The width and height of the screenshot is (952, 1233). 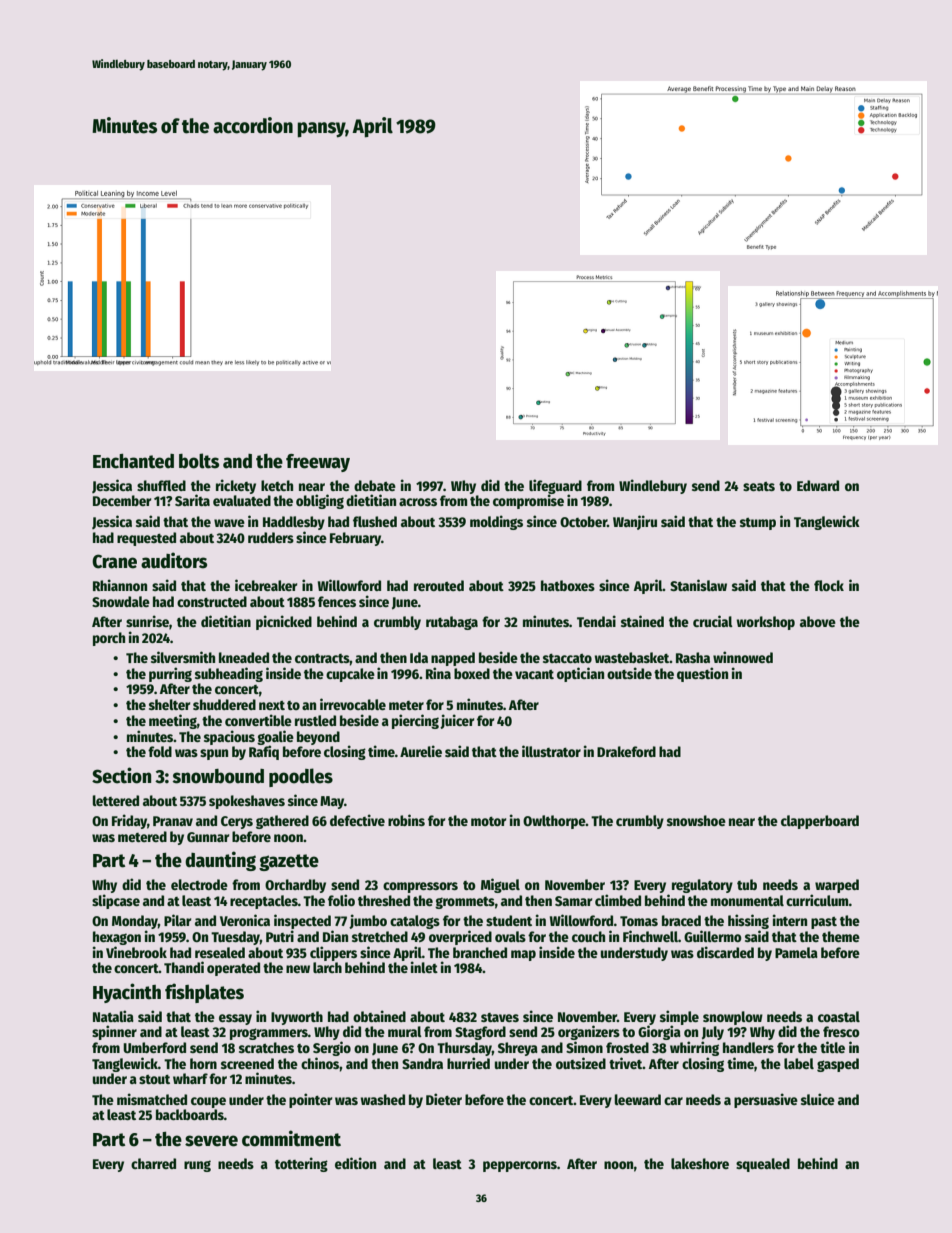 I want to click on couch, so click(x=588, y=936).
